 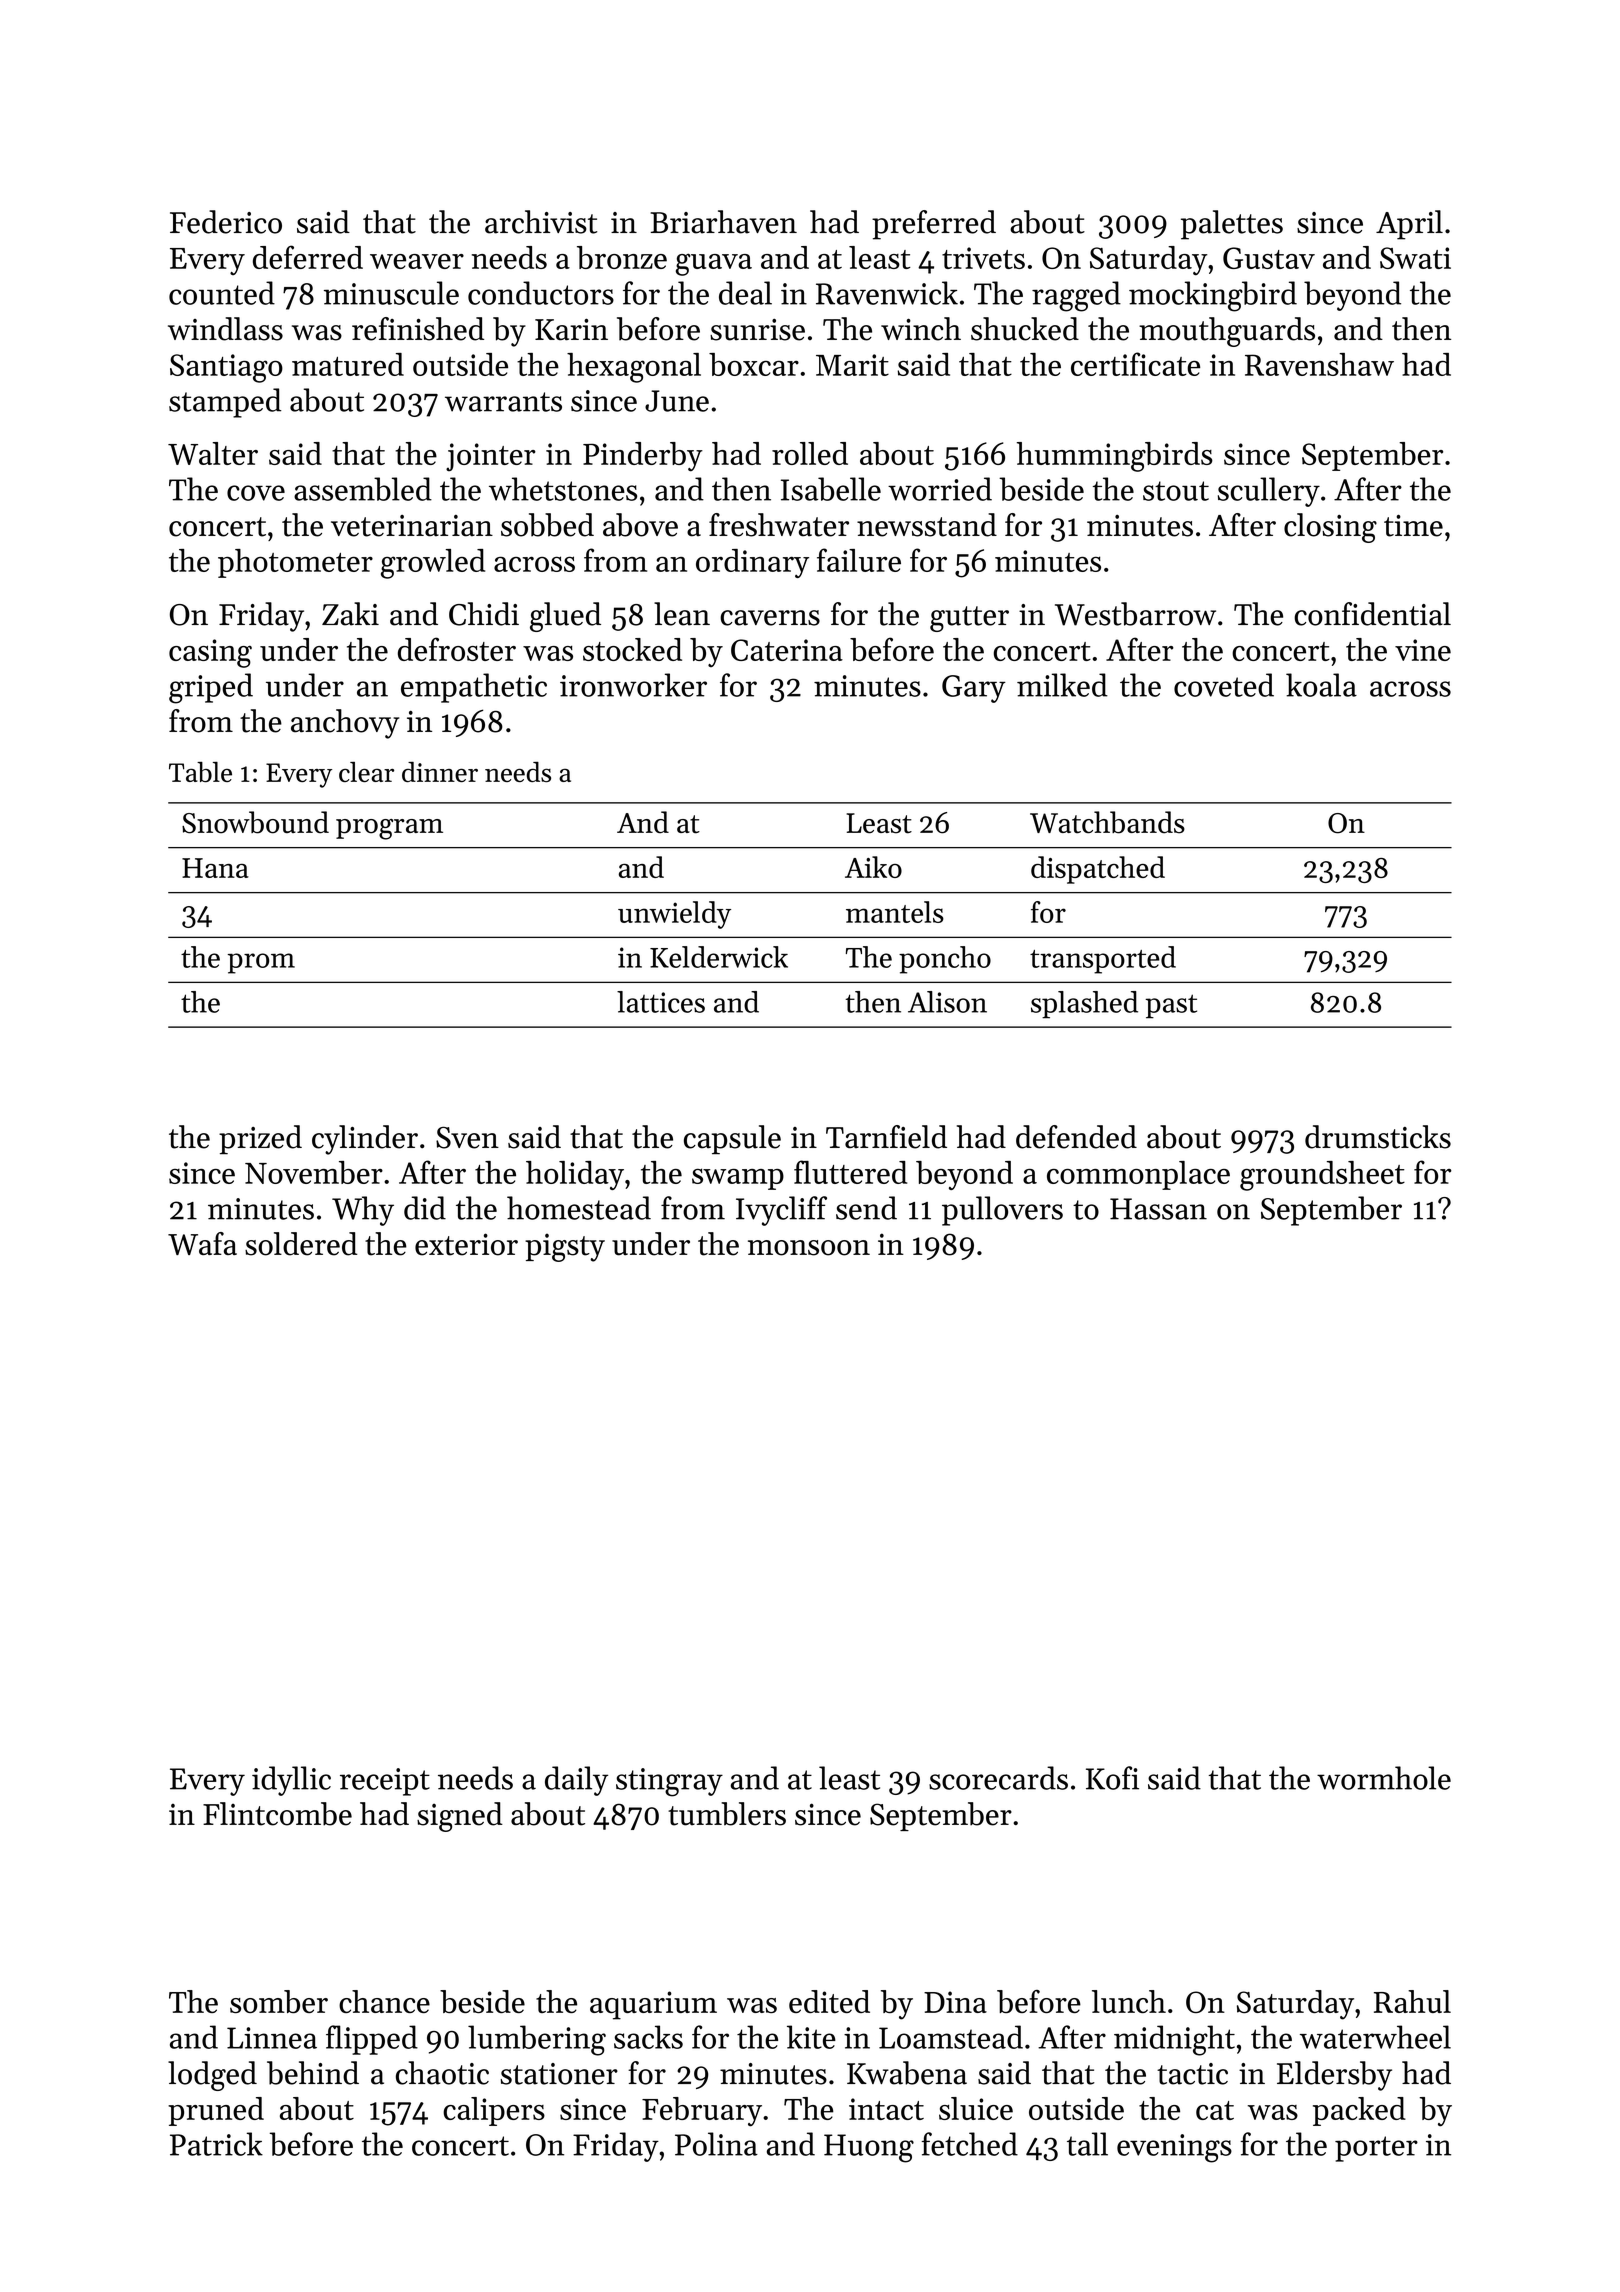 What do you see at coordinates (921, 329) in the screenshot?
I see `winch` at bounding box center [921, 329].
